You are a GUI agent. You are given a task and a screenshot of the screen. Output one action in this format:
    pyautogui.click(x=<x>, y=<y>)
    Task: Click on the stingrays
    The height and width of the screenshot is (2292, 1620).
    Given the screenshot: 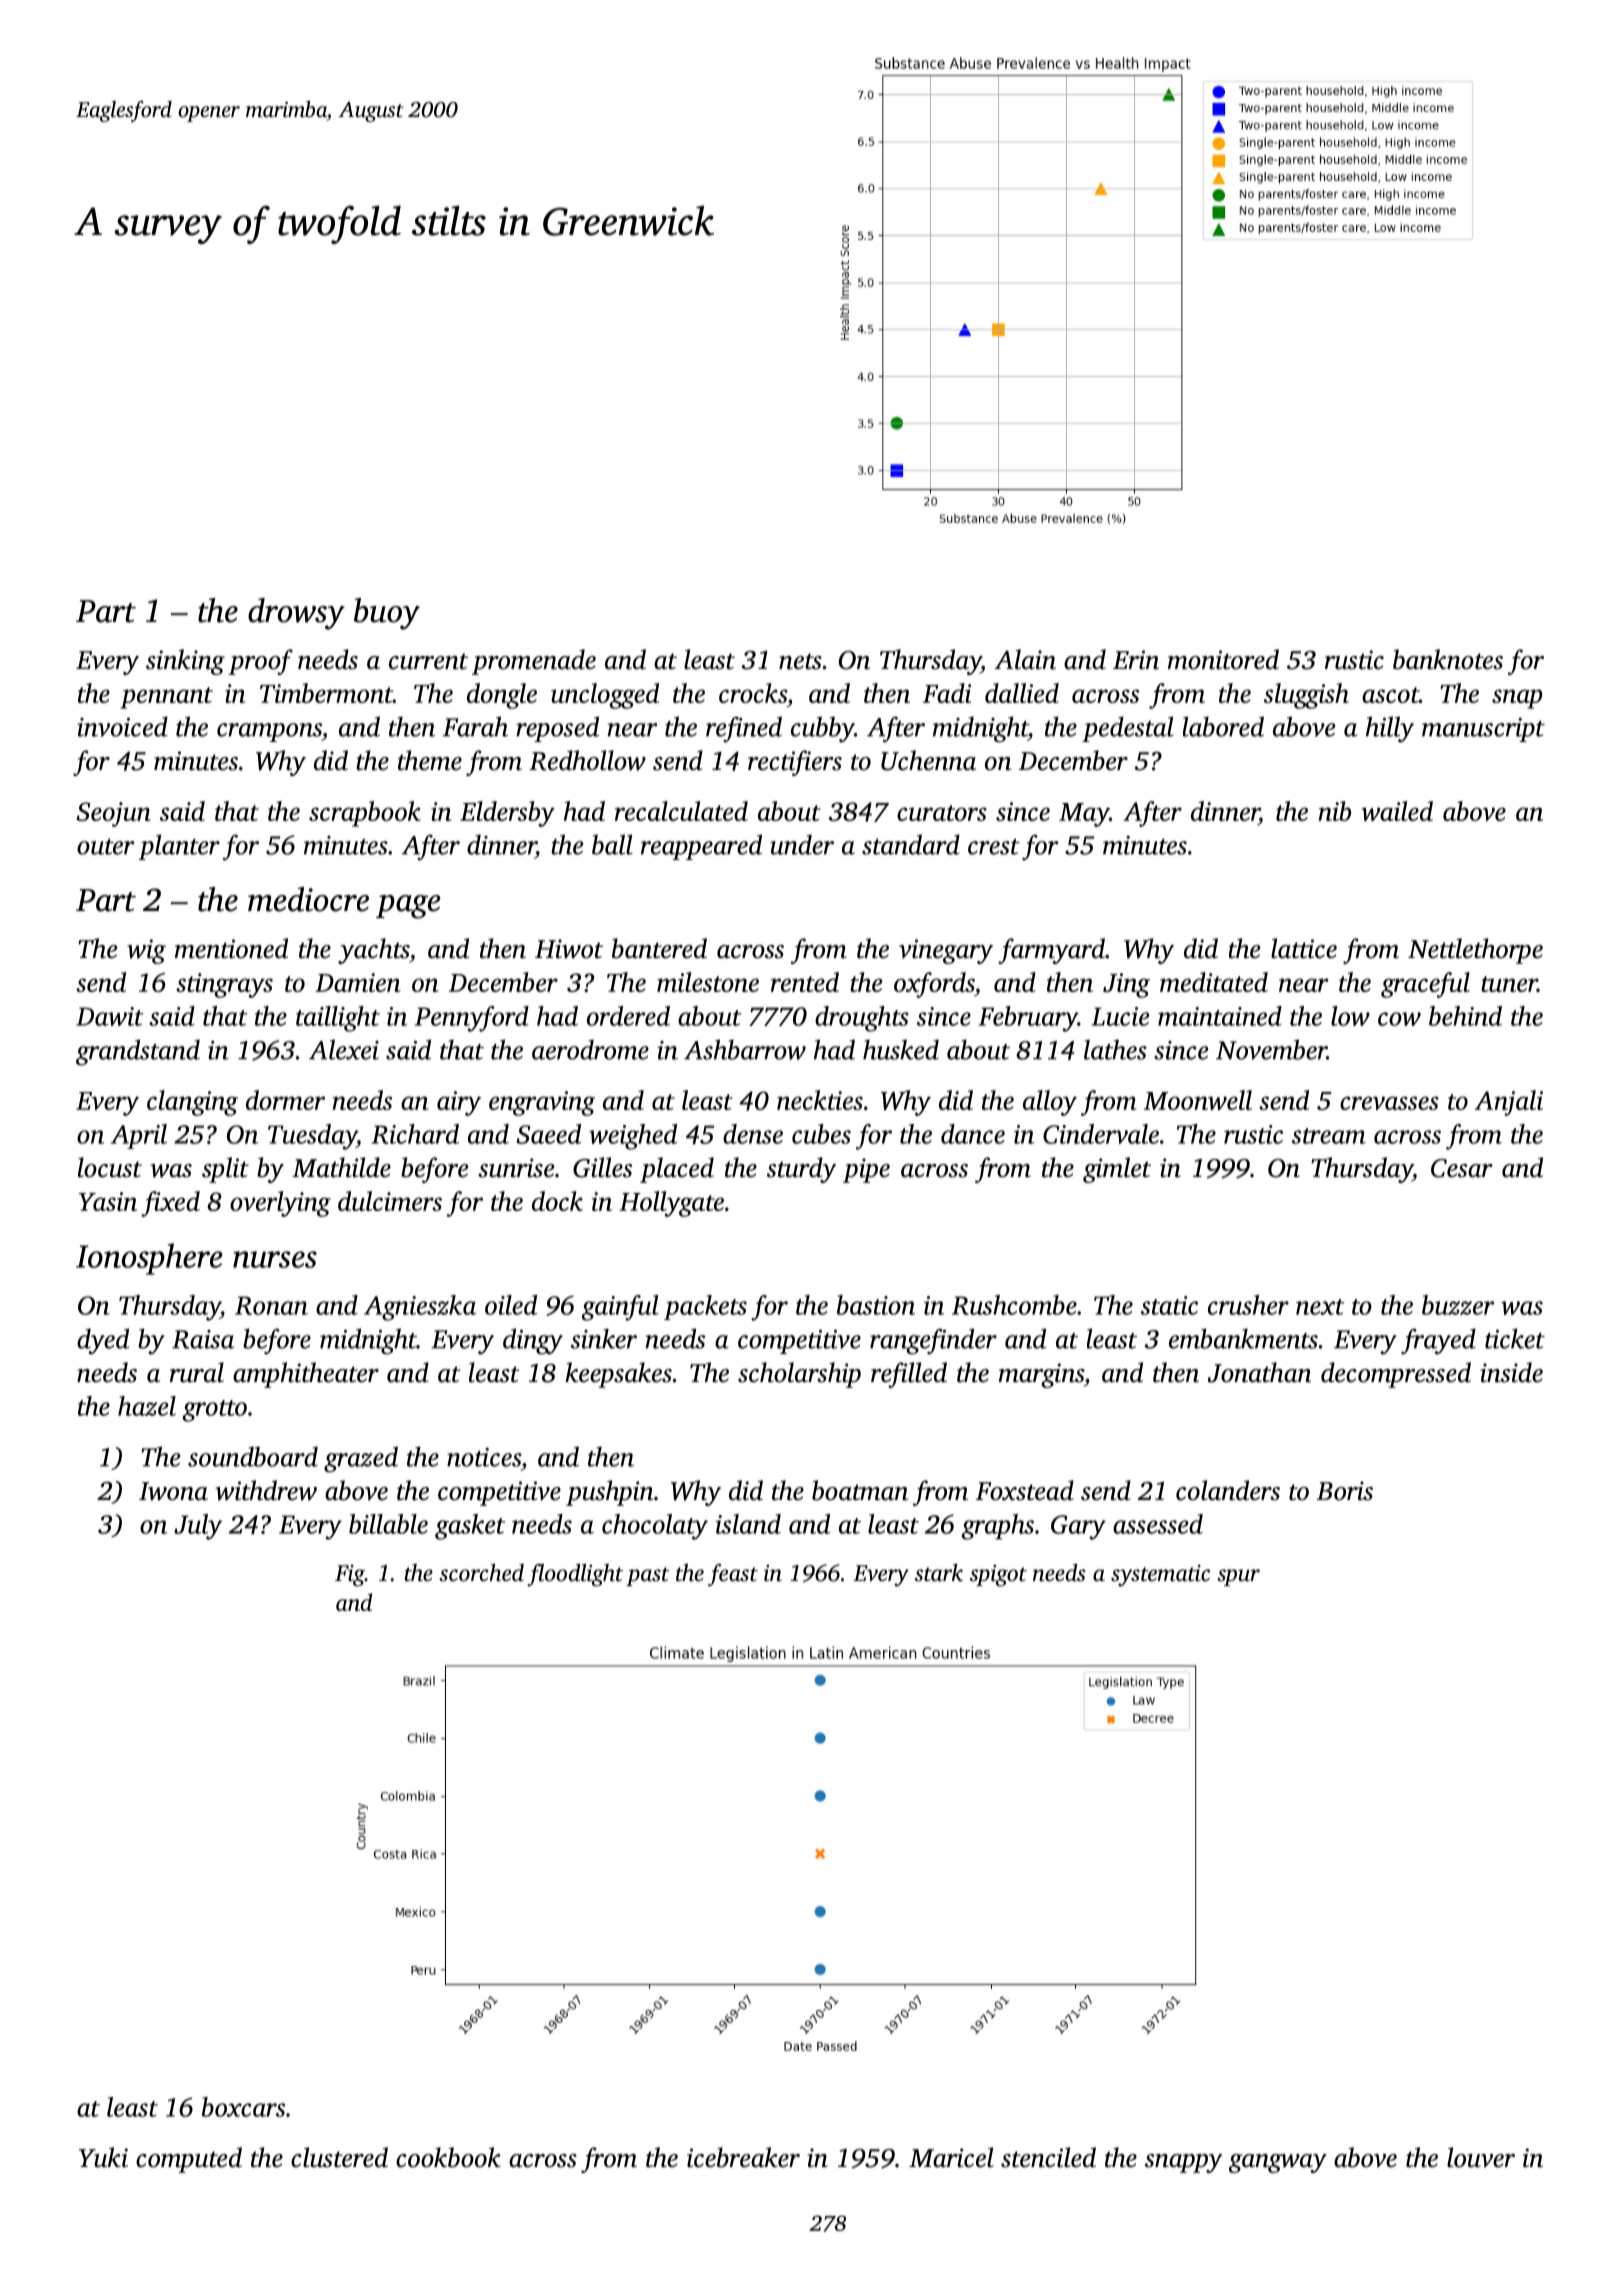 What is the action you would take?
    pyautogui.click(x=224, y=985)
